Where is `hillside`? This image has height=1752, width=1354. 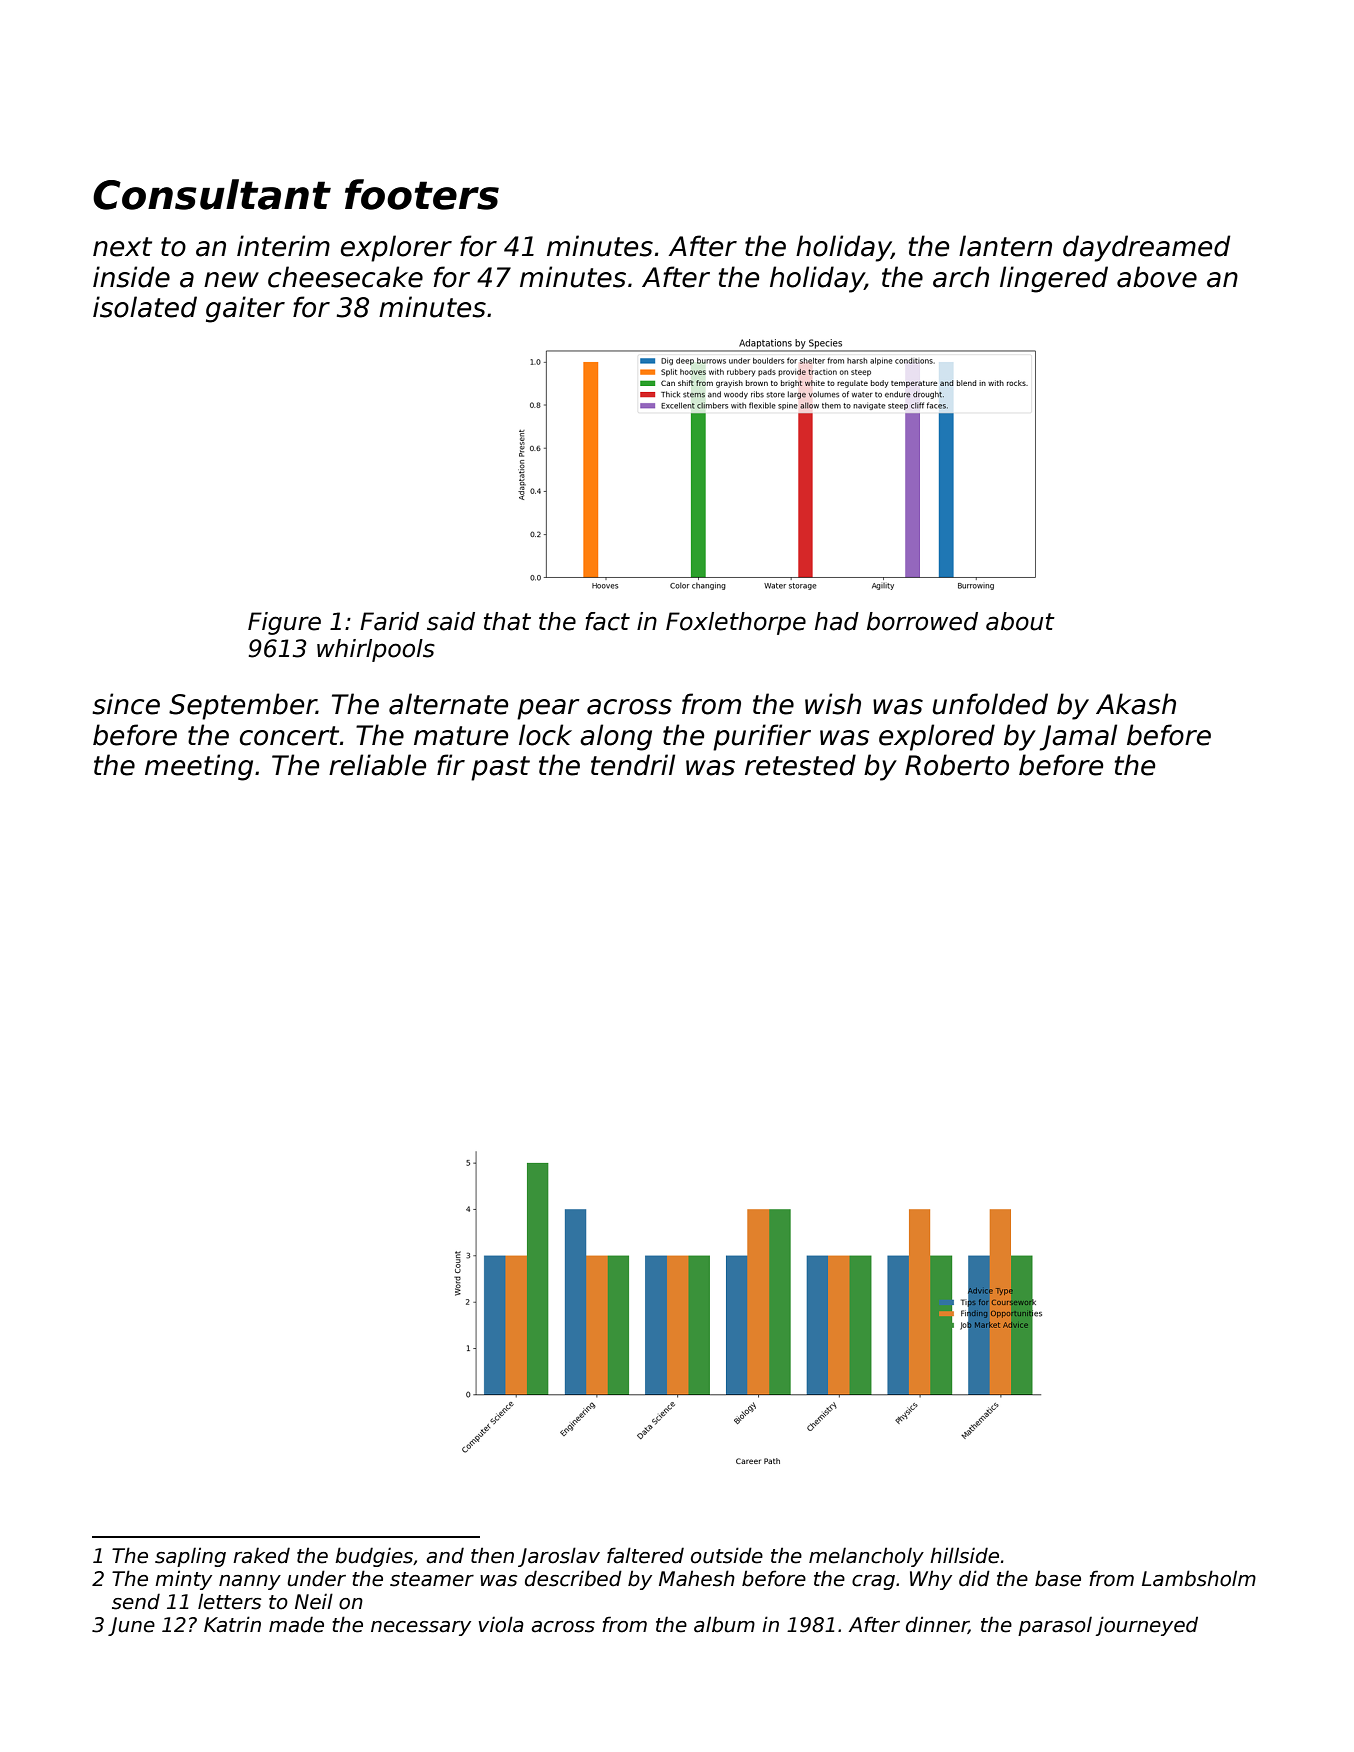
hillside is located at coordinates (964, 1555).
